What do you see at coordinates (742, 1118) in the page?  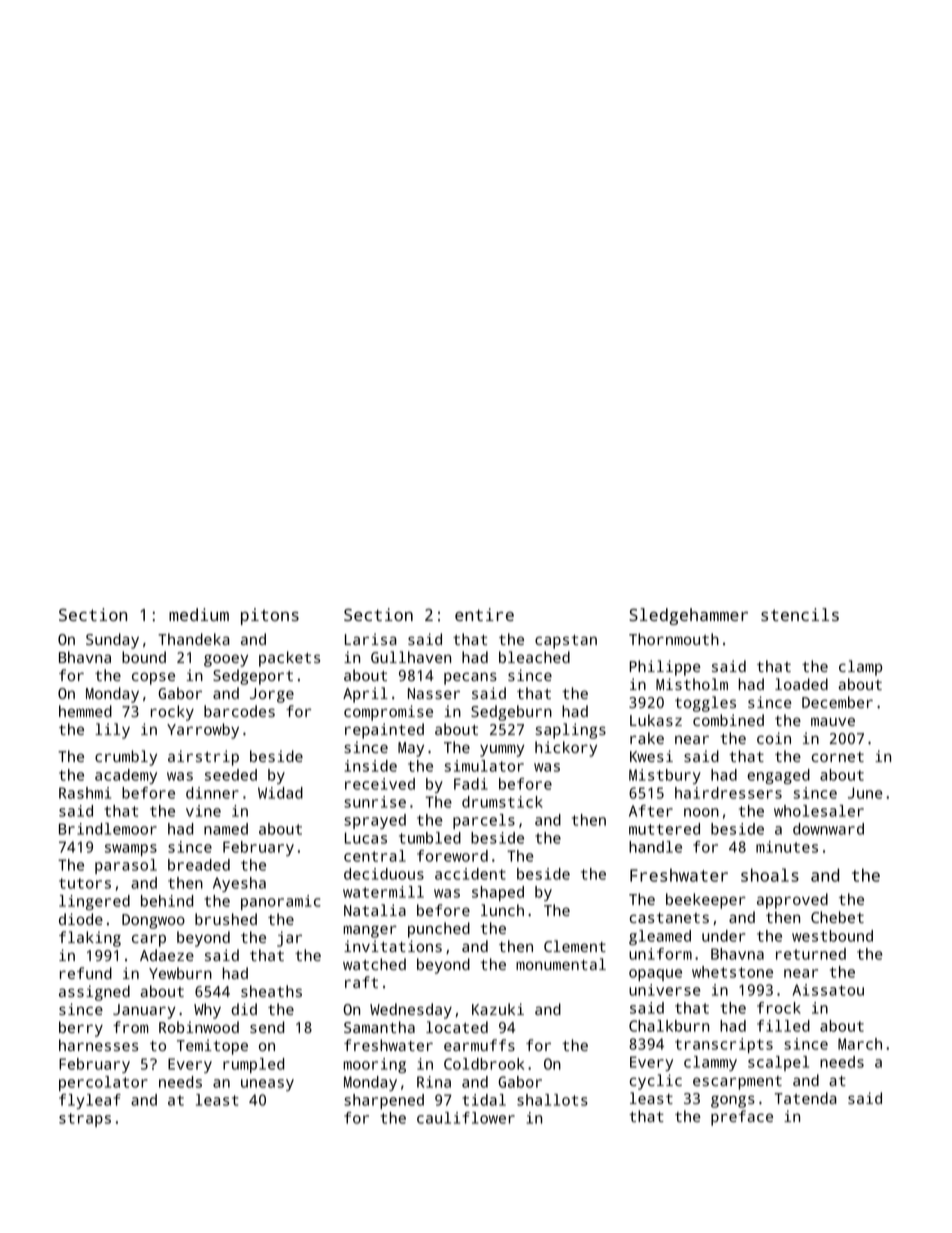 I see `preface` at bounding box center [742, 1118].
